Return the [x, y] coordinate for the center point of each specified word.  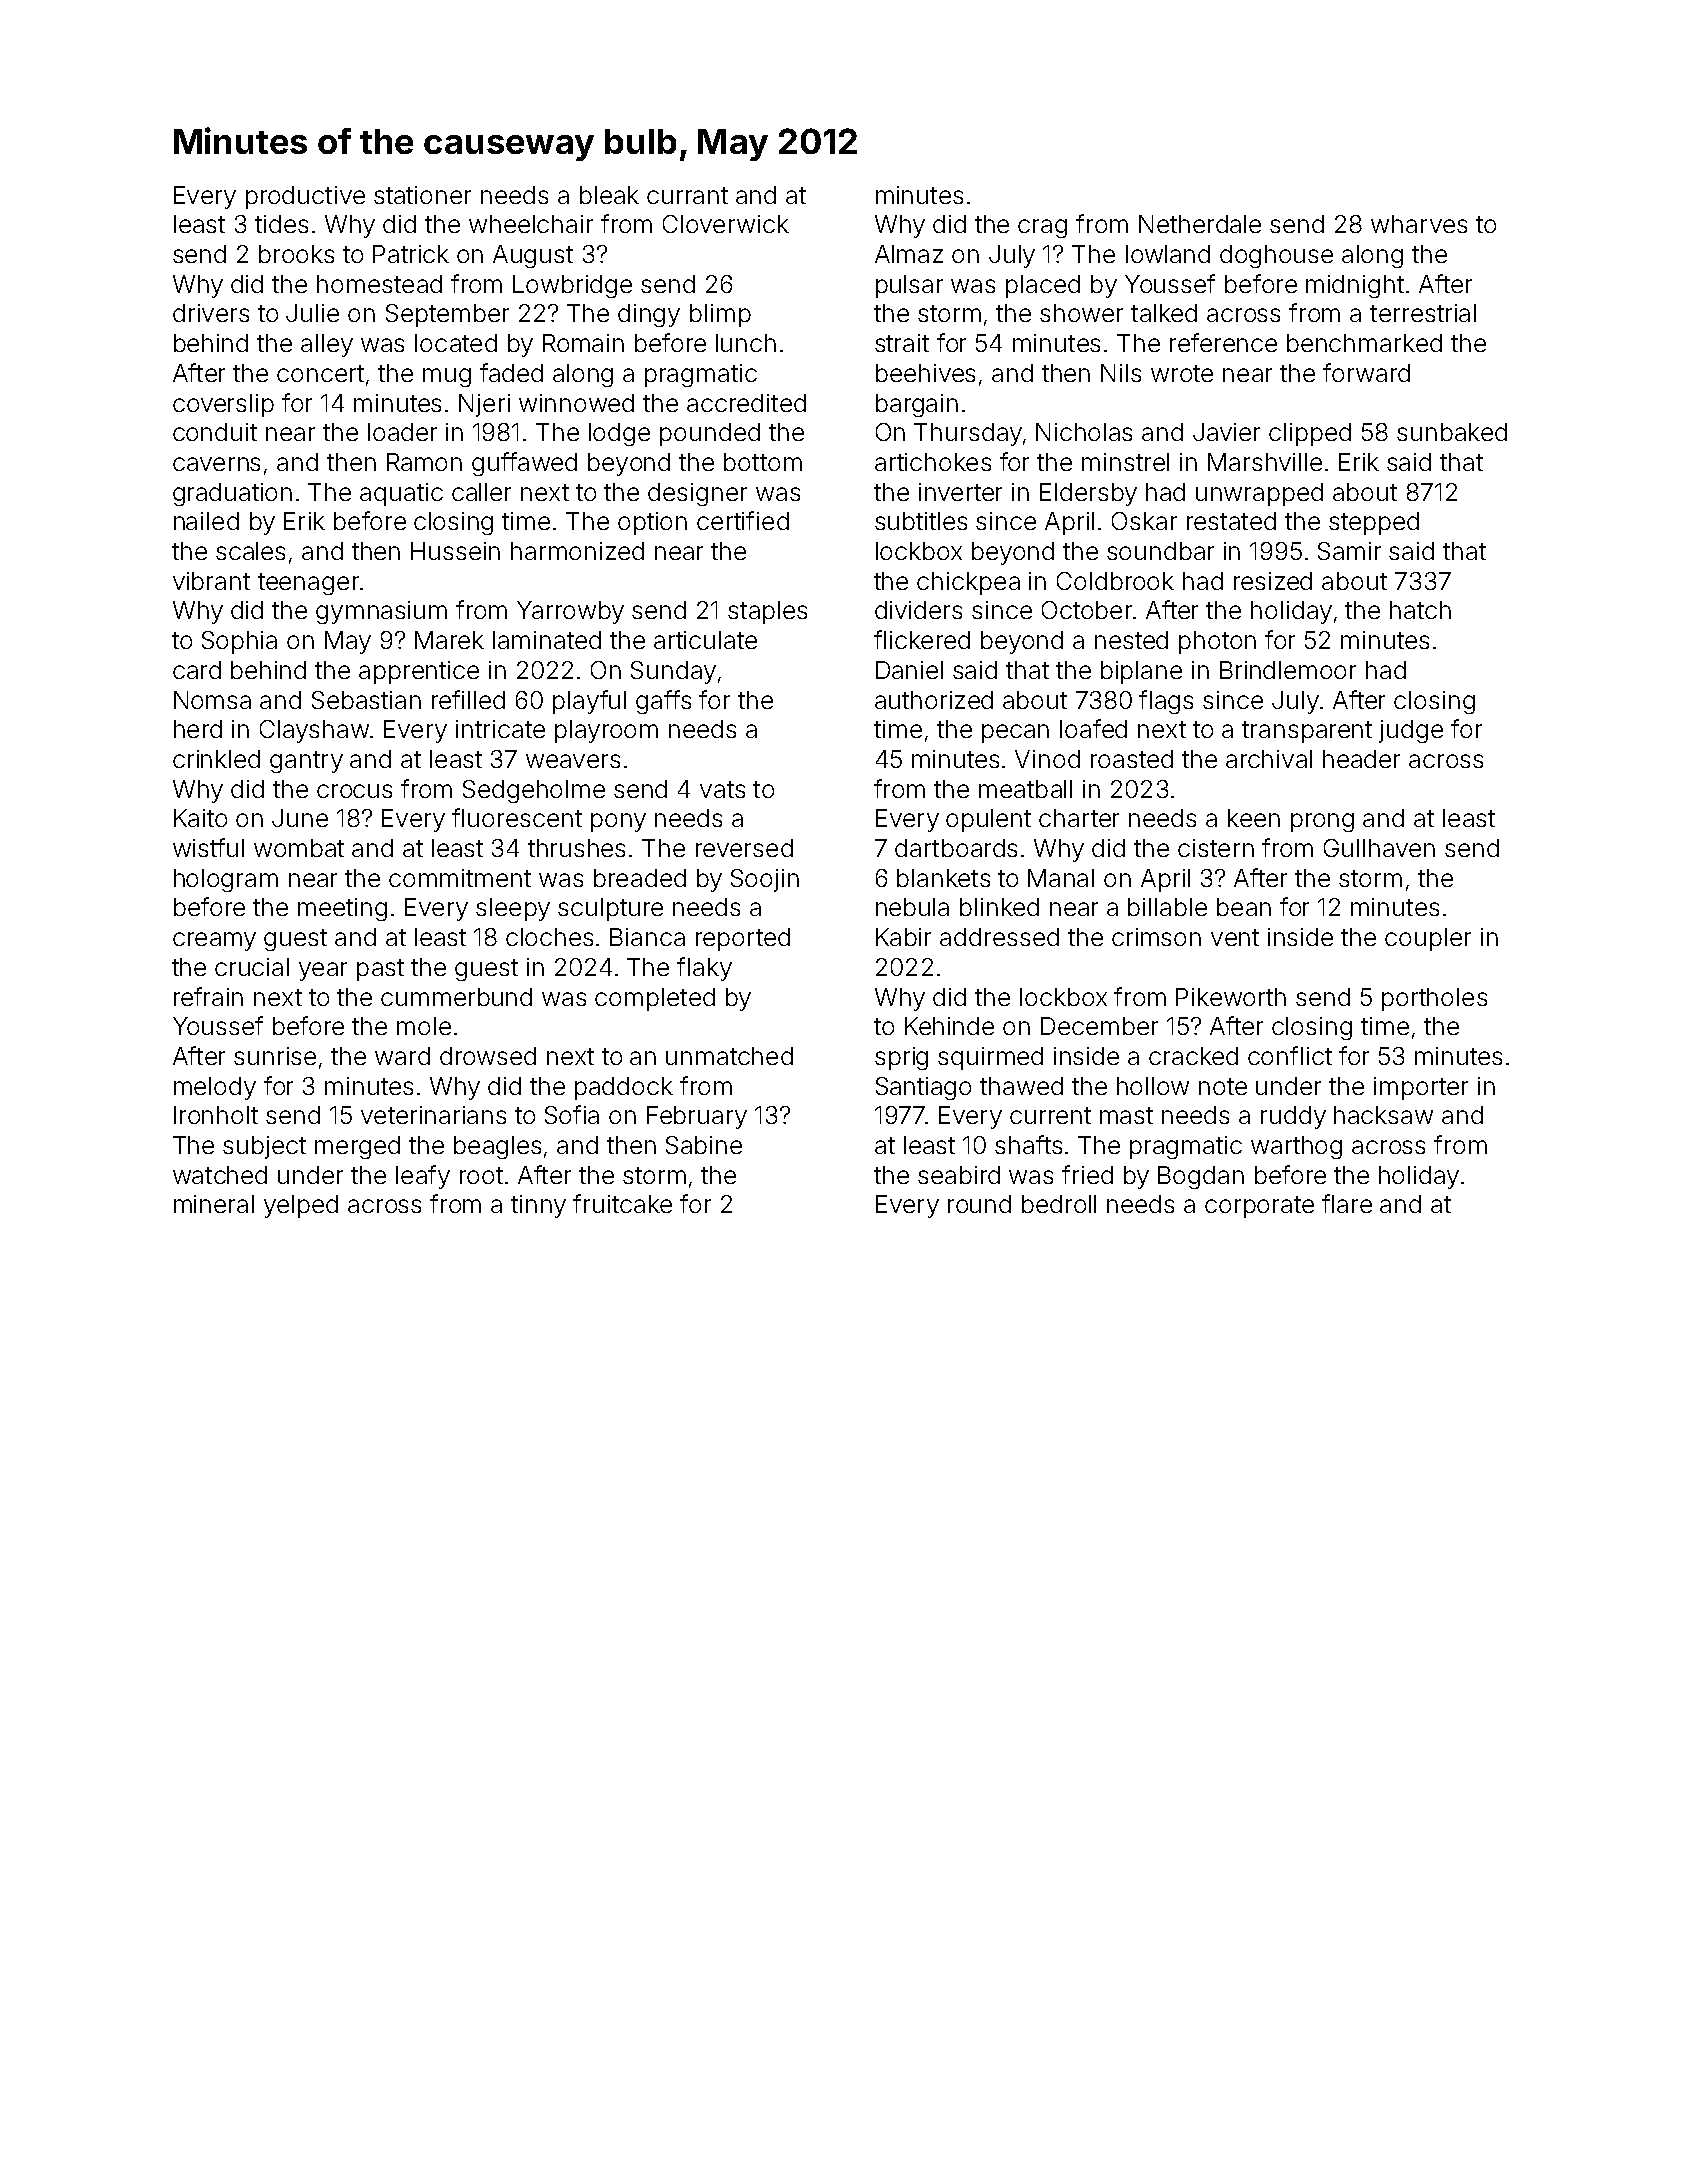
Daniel [909, 670]
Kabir [903, 937]
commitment [460, 878]
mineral [214, 1204]
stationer [422, 195]
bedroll [1059, 1204]
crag [1042, 228]
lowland [1168, 254]
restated [1231, 521]
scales [250, 551]
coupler [1428, 939]
